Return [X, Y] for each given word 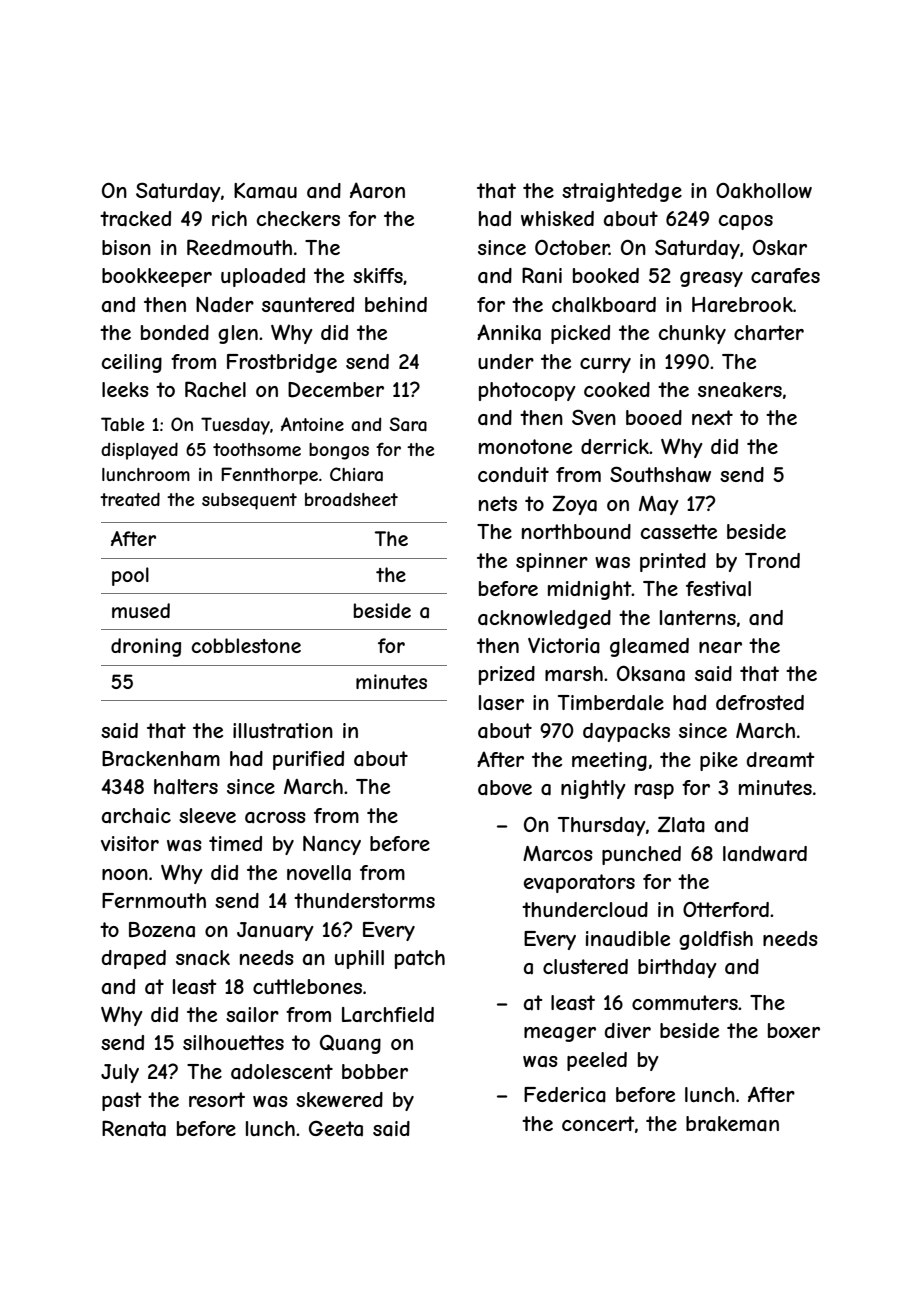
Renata [134, 1128]
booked [606, 275]
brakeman [732, 1123]
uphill [359, 959]
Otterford [726, 909]
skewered [339, 1099]
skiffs [378, 275]
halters [186, 787]
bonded [175, 332]
